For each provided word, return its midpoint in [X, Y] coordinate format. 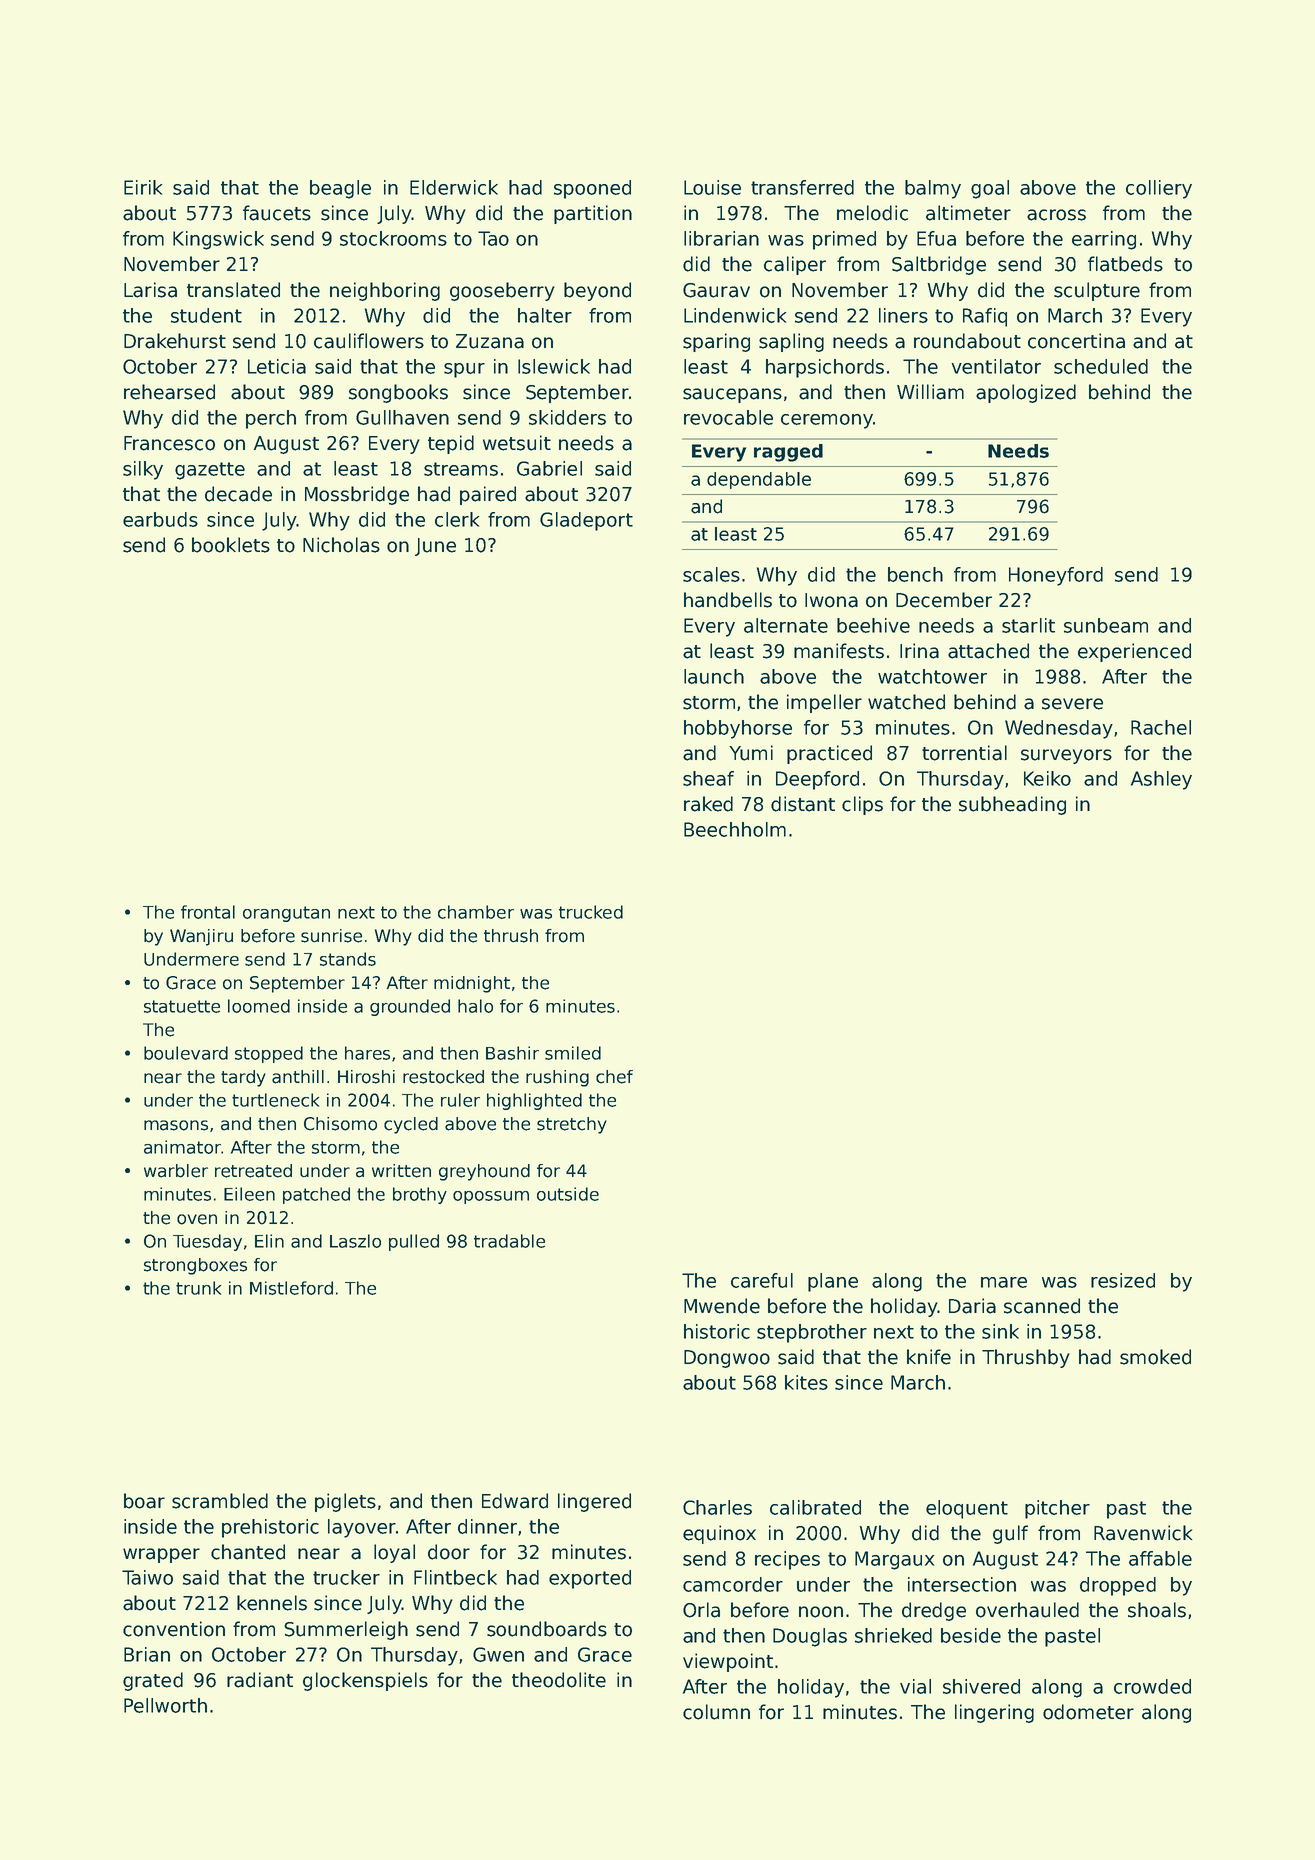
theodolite [559, 1680]
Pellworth [165, 1705]
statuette [182, 1006]
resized [1123, 1280]
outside [568, 1194]
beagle [340, 189]
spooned [592, 189]
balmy [933, 189]
